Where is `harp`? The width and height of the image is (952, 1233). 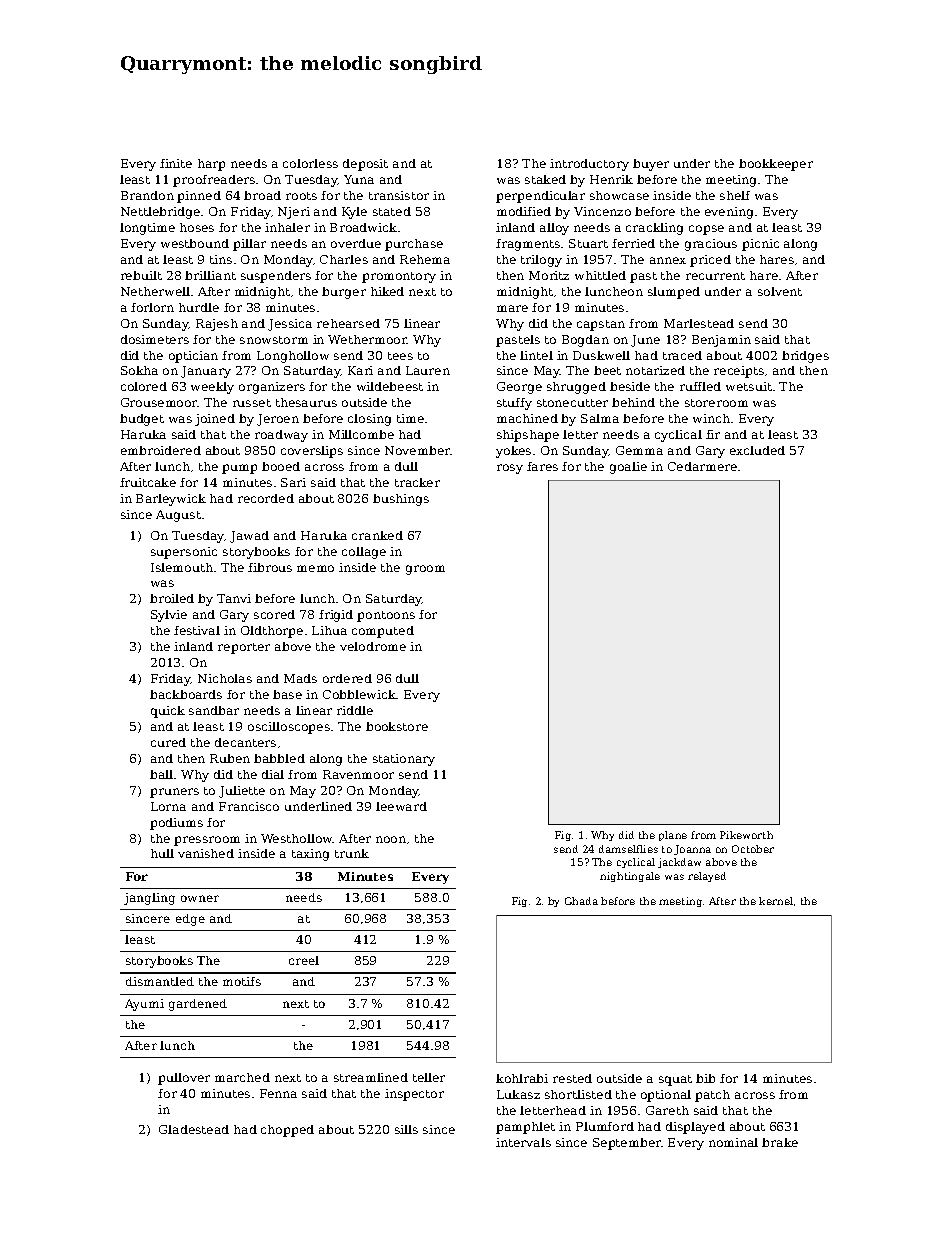 harp is located at coordinates (211, 165).
